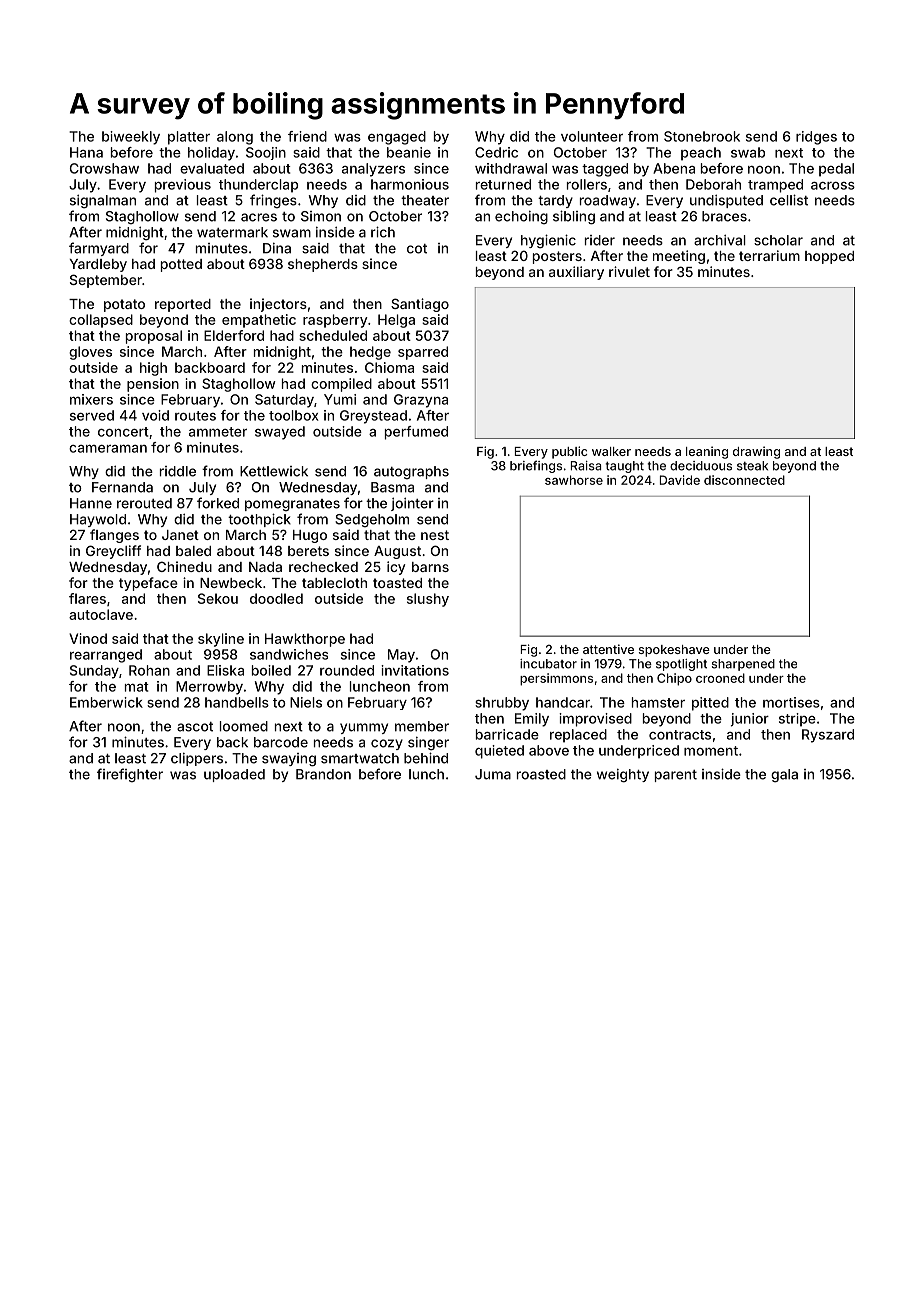  What do you see at coordinates (791, 702) in the image?
I see `mortises` at bounding box center [791, 702].
